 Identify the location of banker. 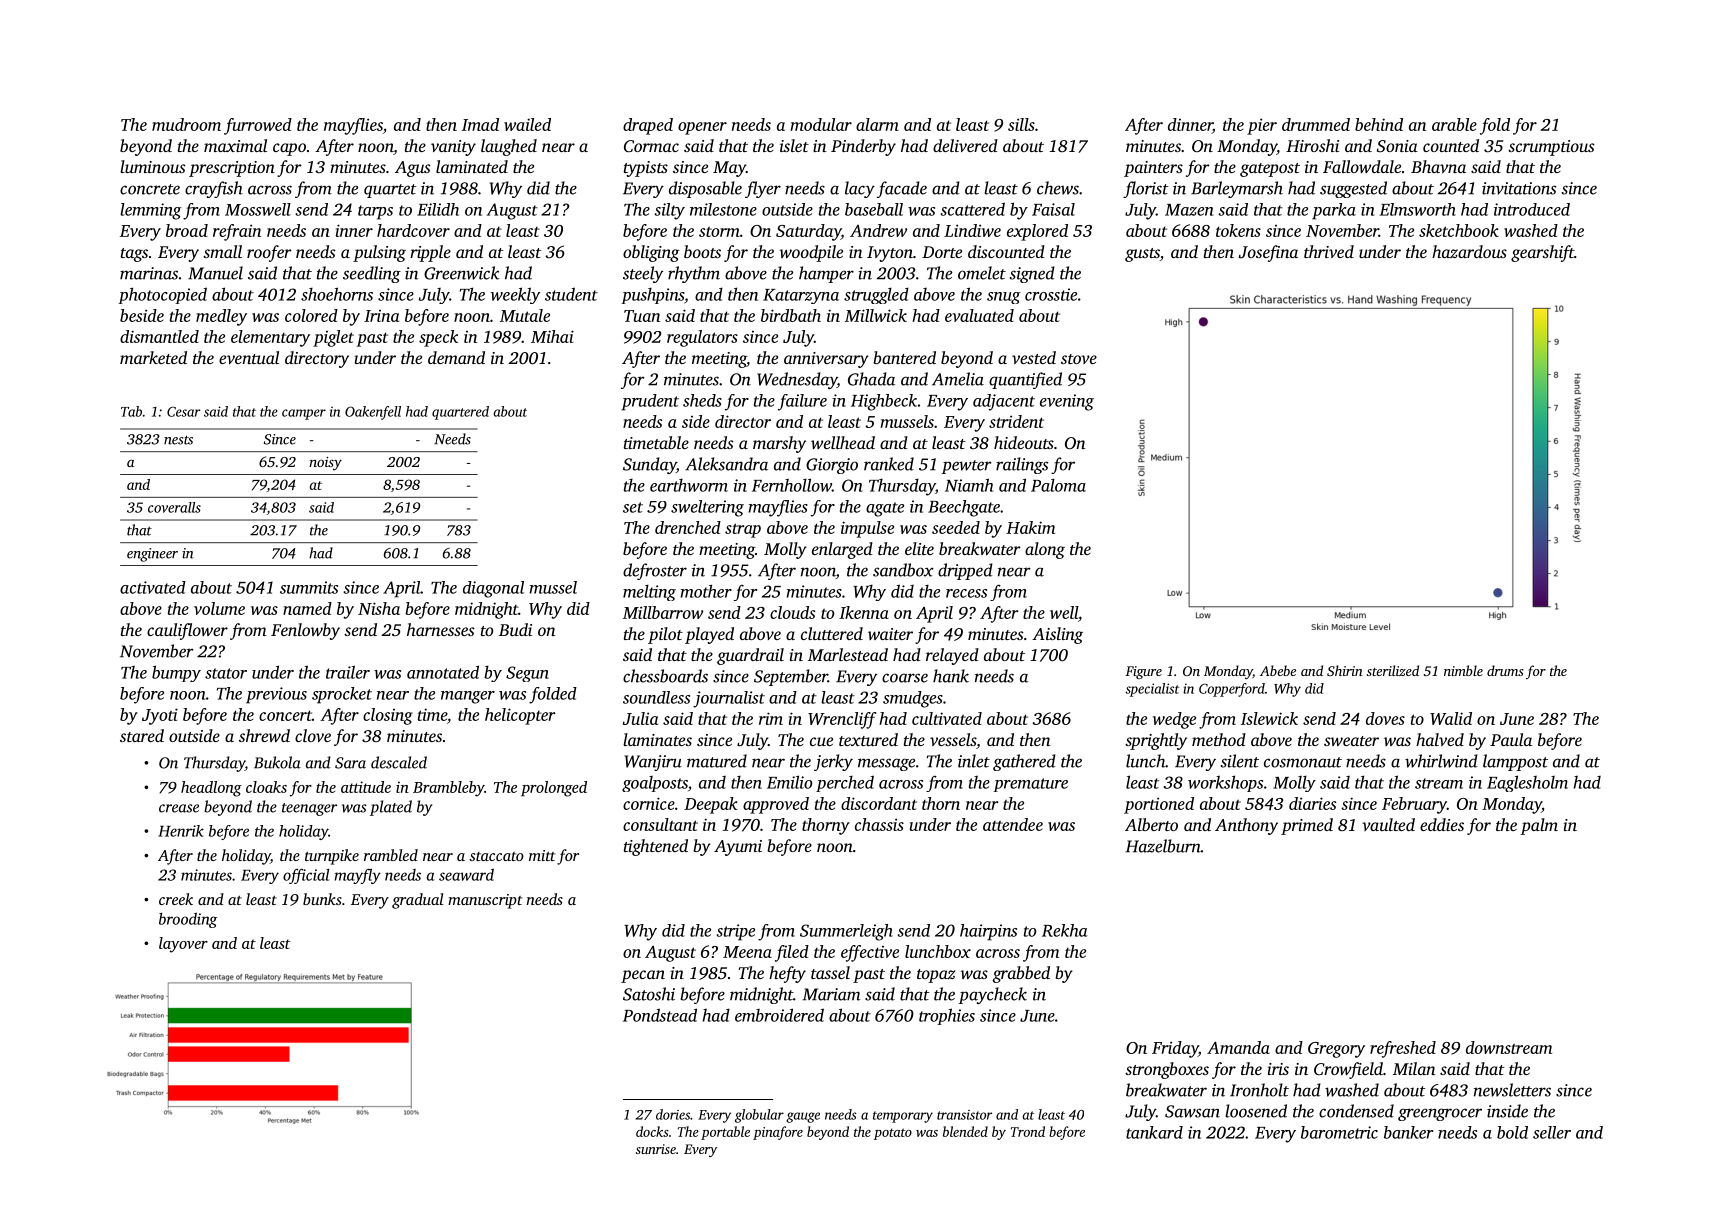
(1408, 1132).
